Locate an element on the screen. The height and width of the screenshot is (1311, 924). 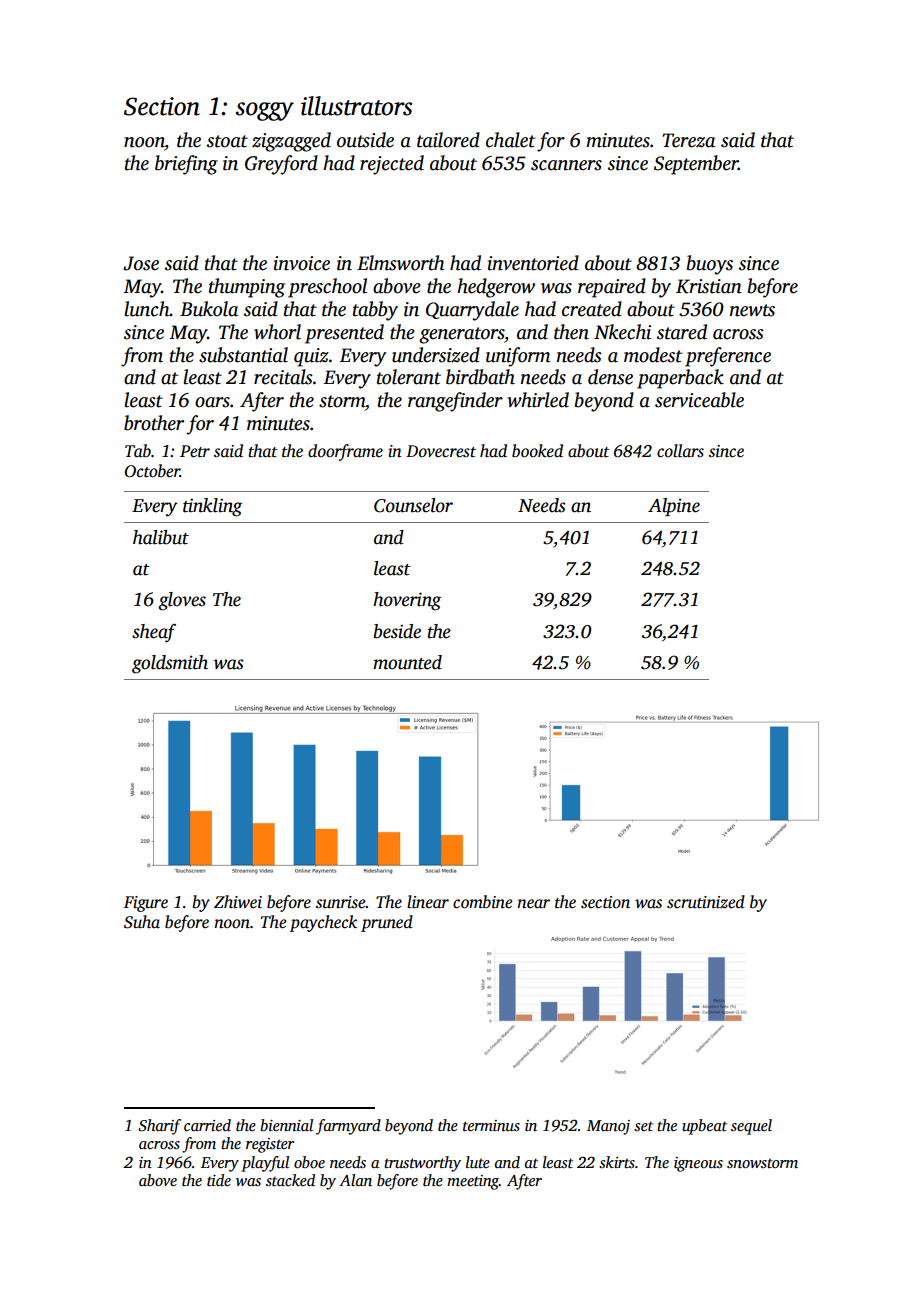
Greyford is located at coordinates (281, 165).
